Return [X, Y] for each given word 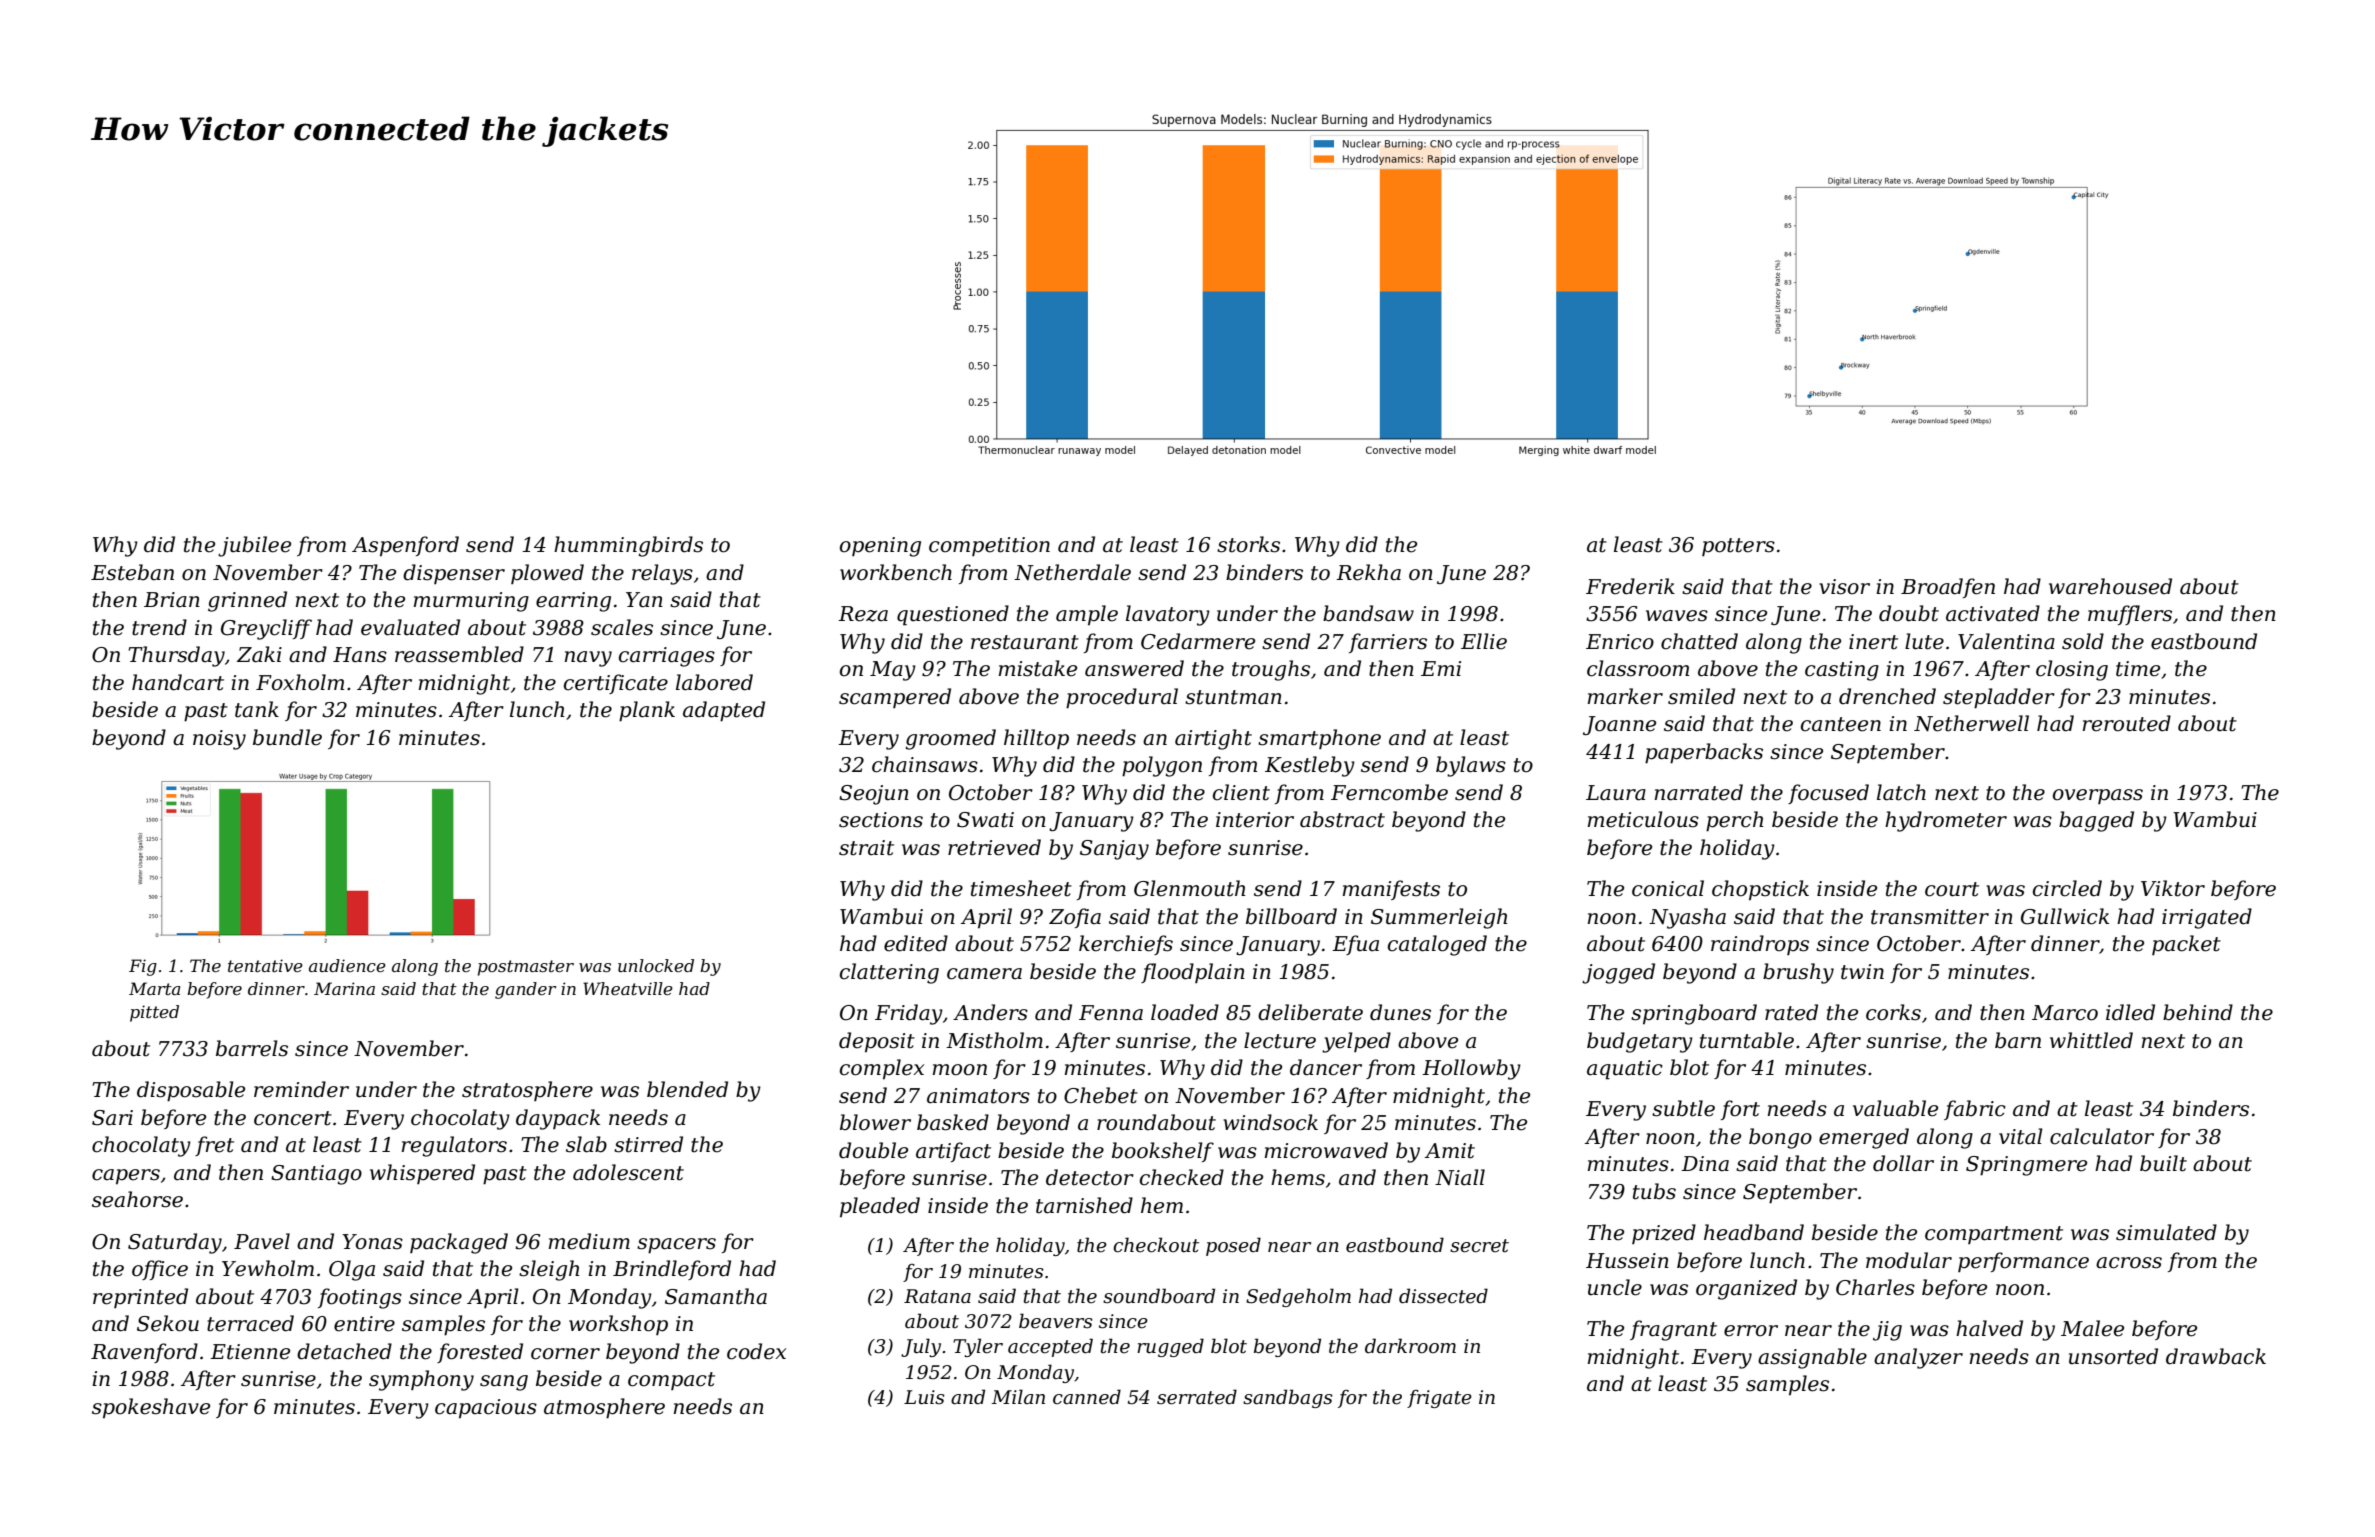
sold [2083, 641]
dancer [1326, 1067]
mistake [1038, 668]
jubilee [254, 546]
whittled [2091, 1040]
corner [565, 1354]
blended [687, 1089]
